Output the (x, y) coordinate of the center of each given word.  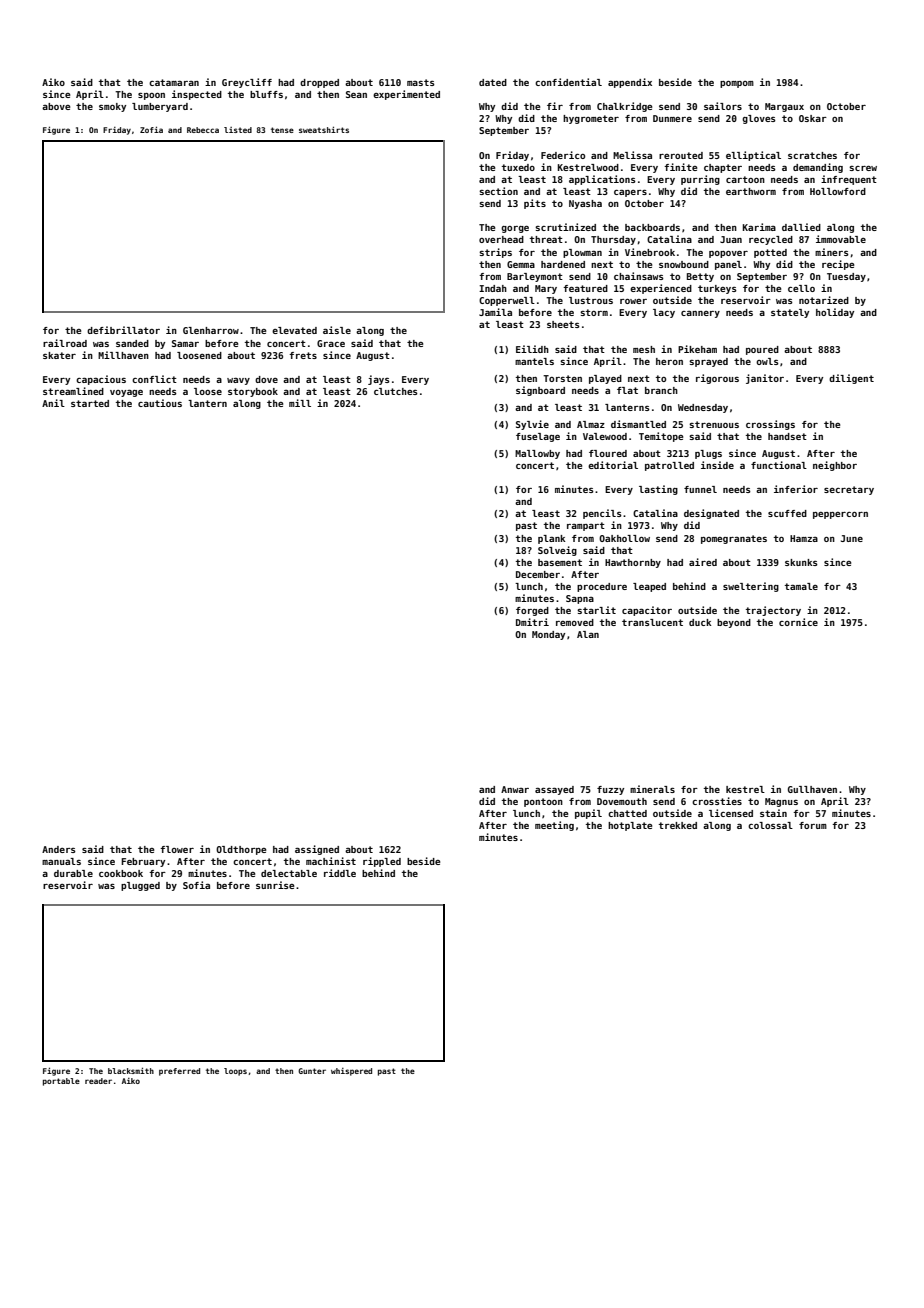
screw (863, 168)
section (498, 191)
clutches (396, 391)
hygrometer (591, 119)
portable (61, 1082)
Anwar (515, 789)
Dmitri (532, 622)
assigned (317, 850)
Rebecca (203, 130)
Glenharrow (211, 330)
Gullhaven (812, 789)
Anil (53, 403)
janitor (765, 379)
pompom (737, 84)
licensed (731, 813)
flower (177, 849)
